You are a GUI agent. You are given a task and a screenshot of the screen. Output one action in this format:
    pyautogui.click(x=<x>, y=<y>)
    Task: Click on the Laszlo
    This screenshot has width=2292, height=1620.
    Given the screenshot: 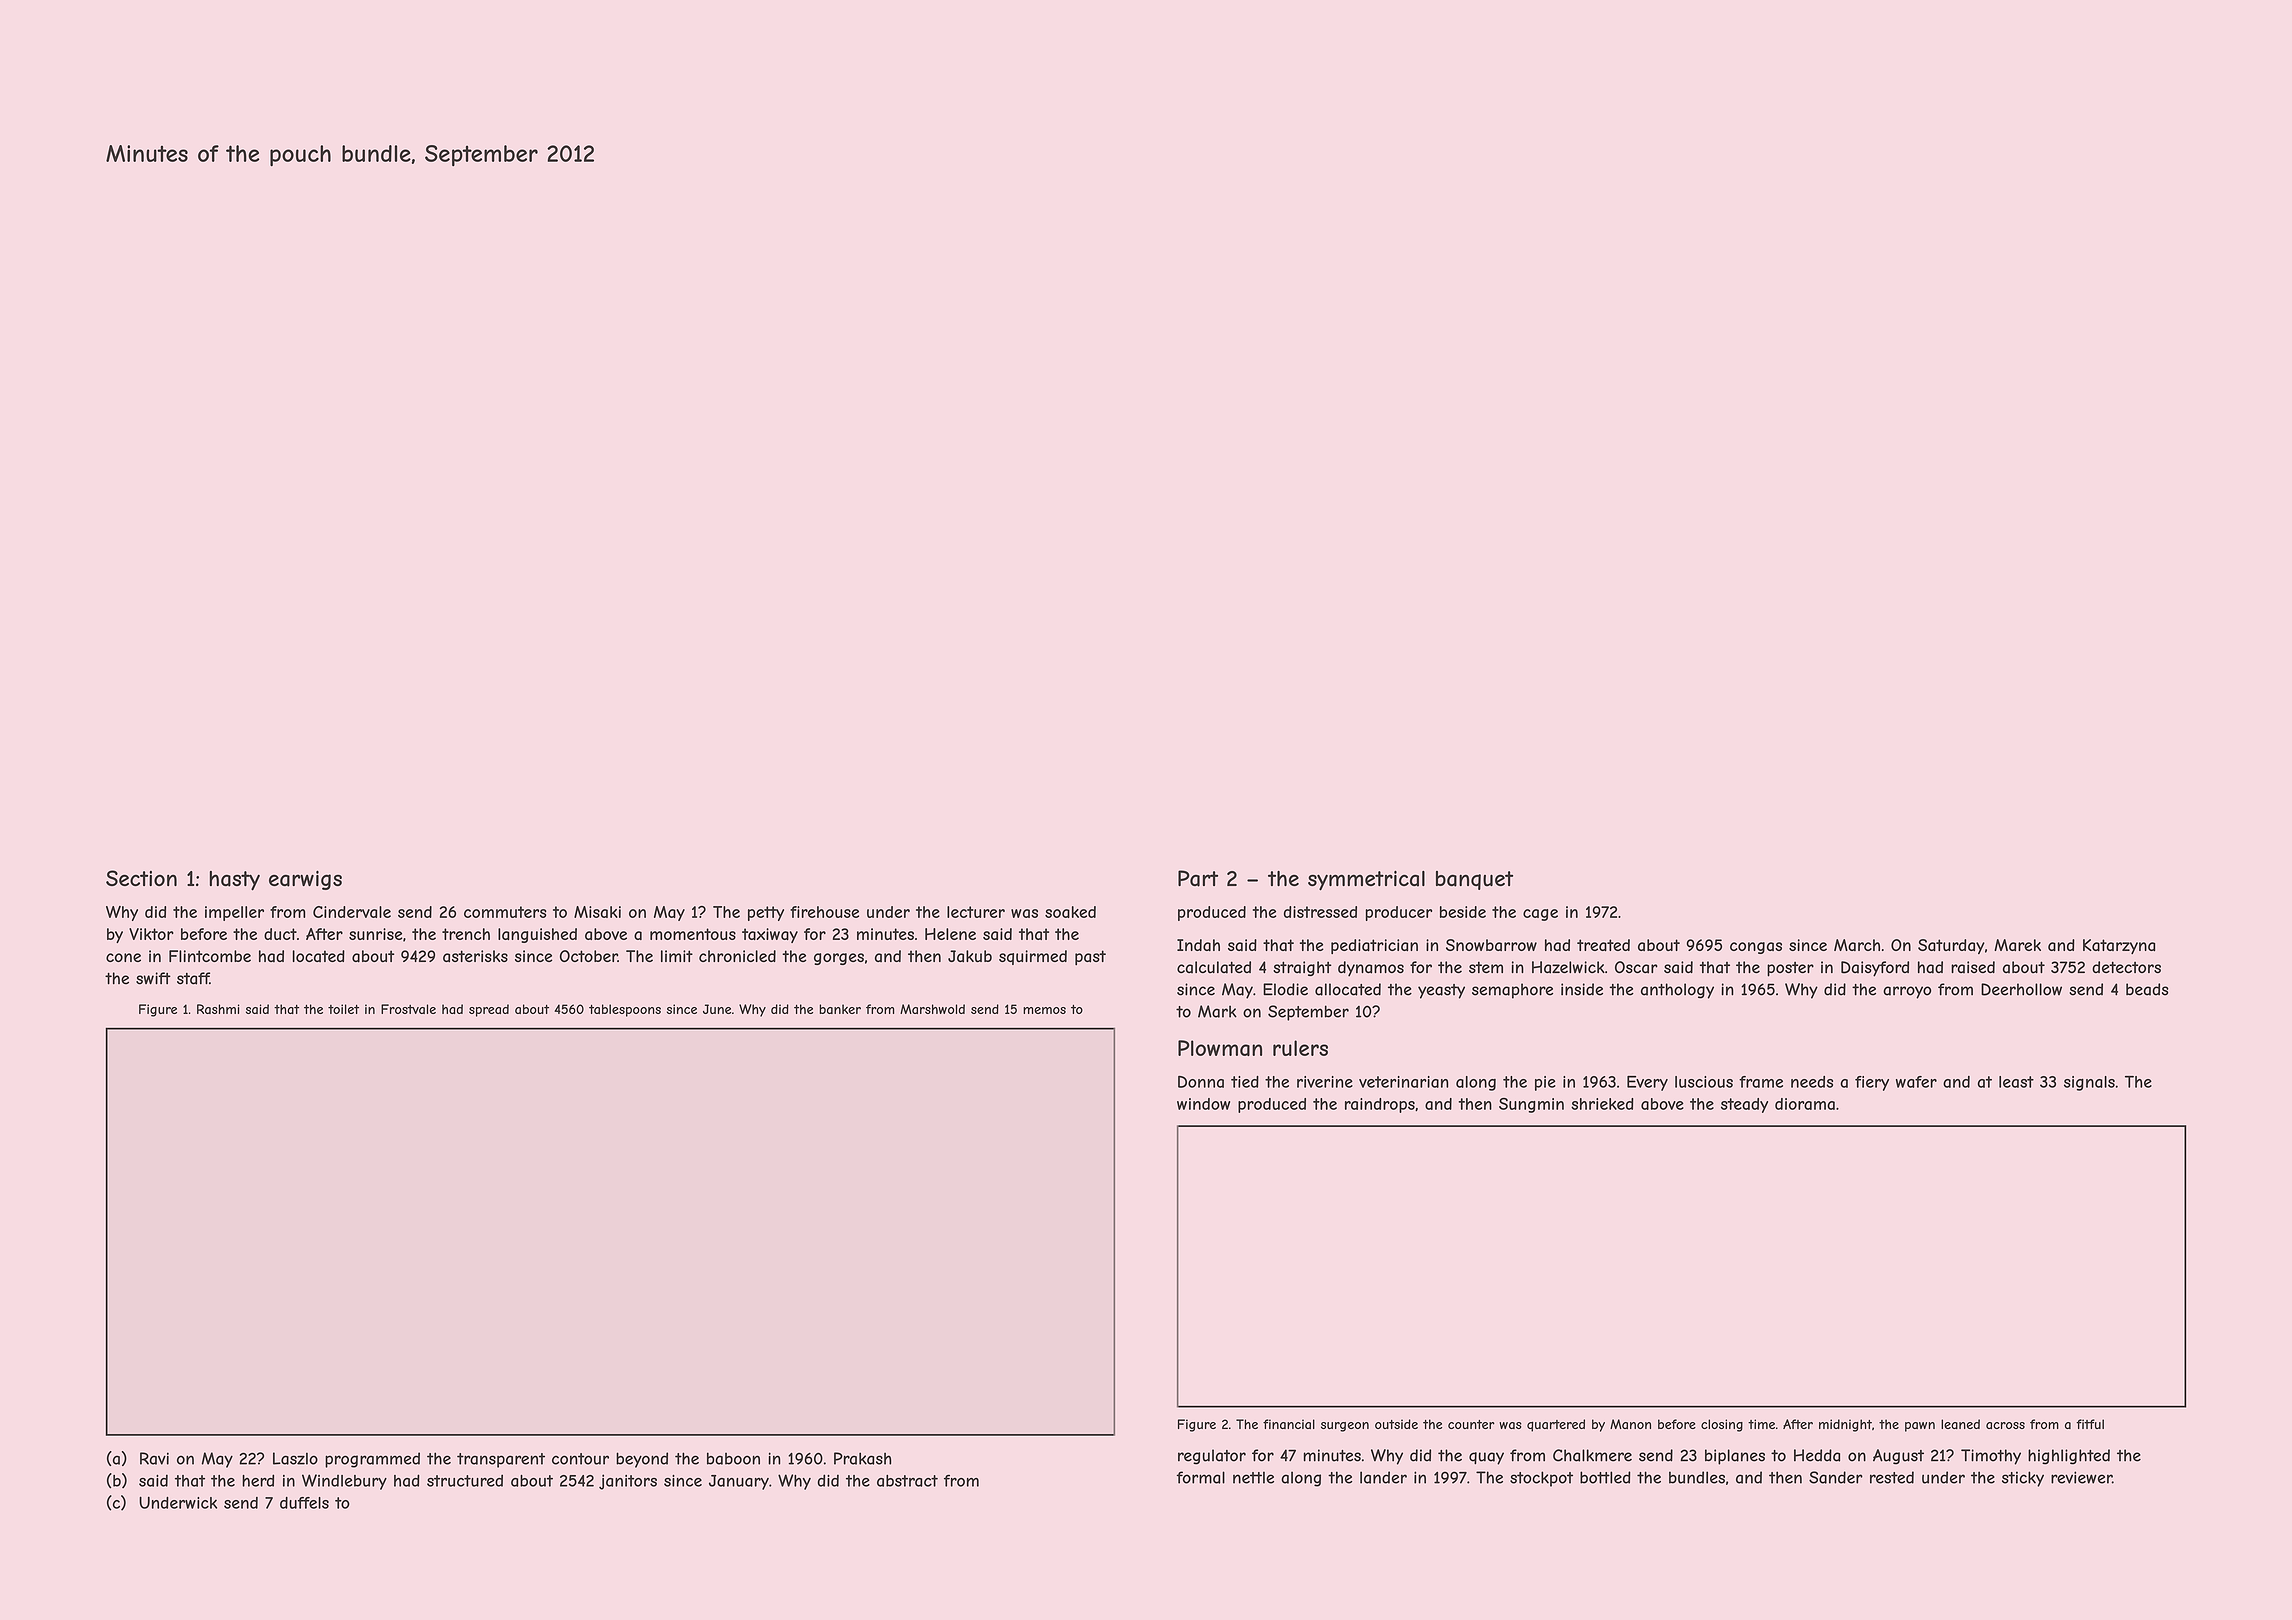 What is the action you would take?
    pyautogui.click(x=295, y=1458)
